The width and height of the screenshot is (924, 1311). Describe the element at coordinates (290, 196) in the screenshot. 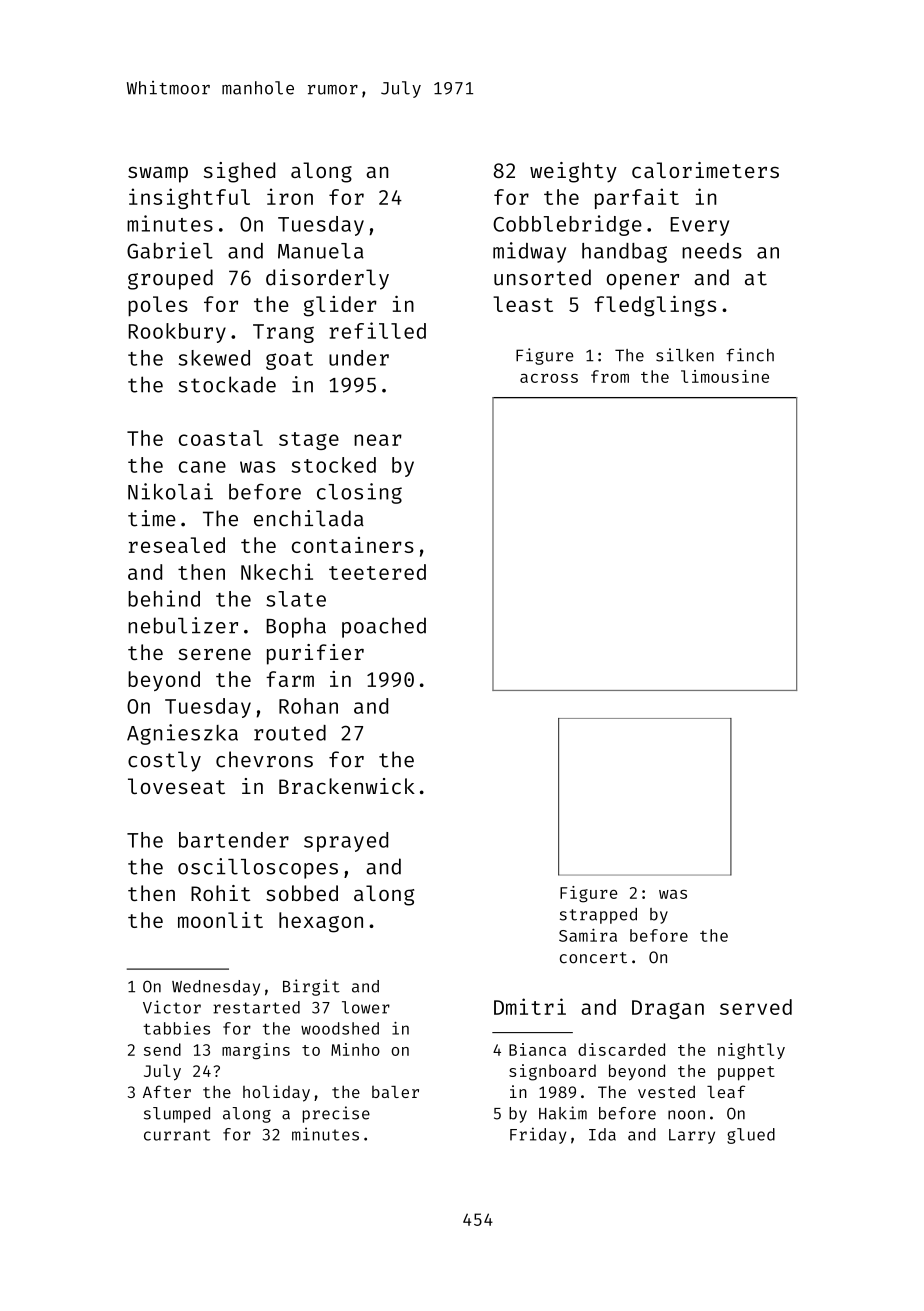

I see `iron` at that location.
